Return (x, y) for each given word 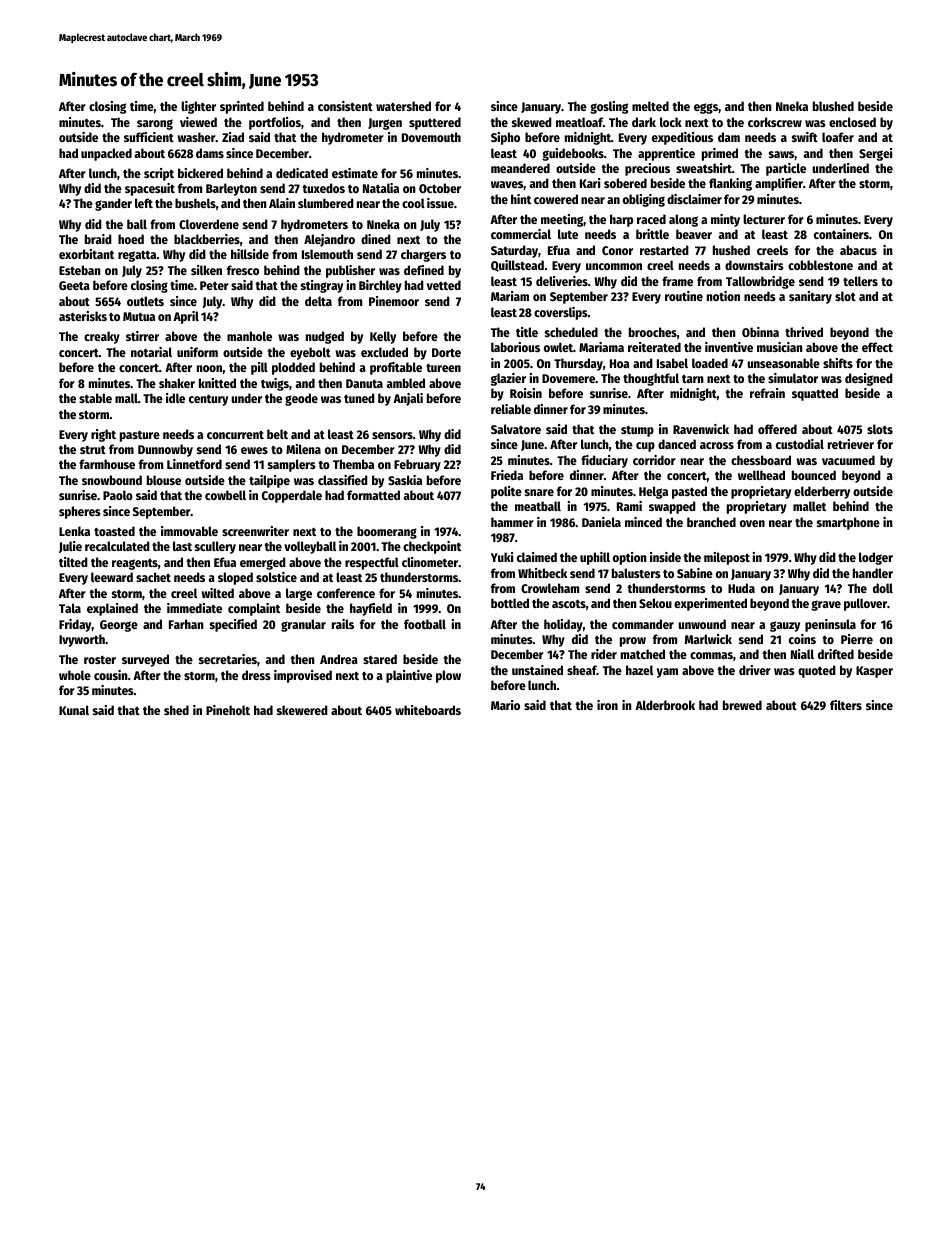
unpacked (106, 154)
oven (752, 523)
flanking (730, 184)
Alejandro (329, 240)
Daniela (601, 522)
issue (440, 203)
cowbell (225, 495)
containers (841, 234)
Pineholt (228, 710)
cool (413, 203)
